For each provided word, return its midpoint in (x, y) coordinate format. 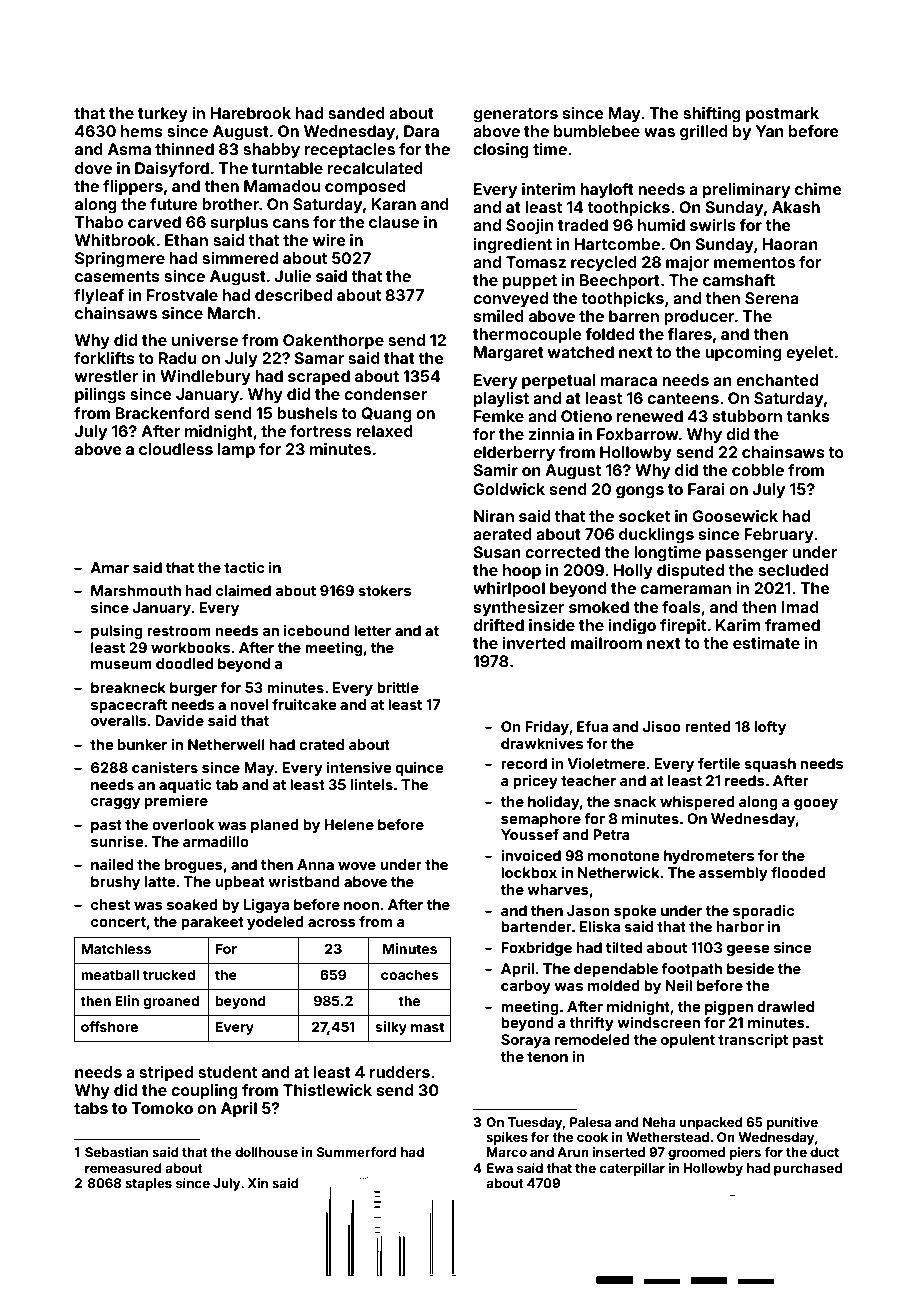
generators (515, 115)
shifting (712, 115)
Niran (494, 516)
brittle (398, 687)
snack (635, 801)
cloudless (176, 449)
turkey (163, 115)
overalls (119, 720)
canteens (683, 398)
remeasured (123, 1168)
